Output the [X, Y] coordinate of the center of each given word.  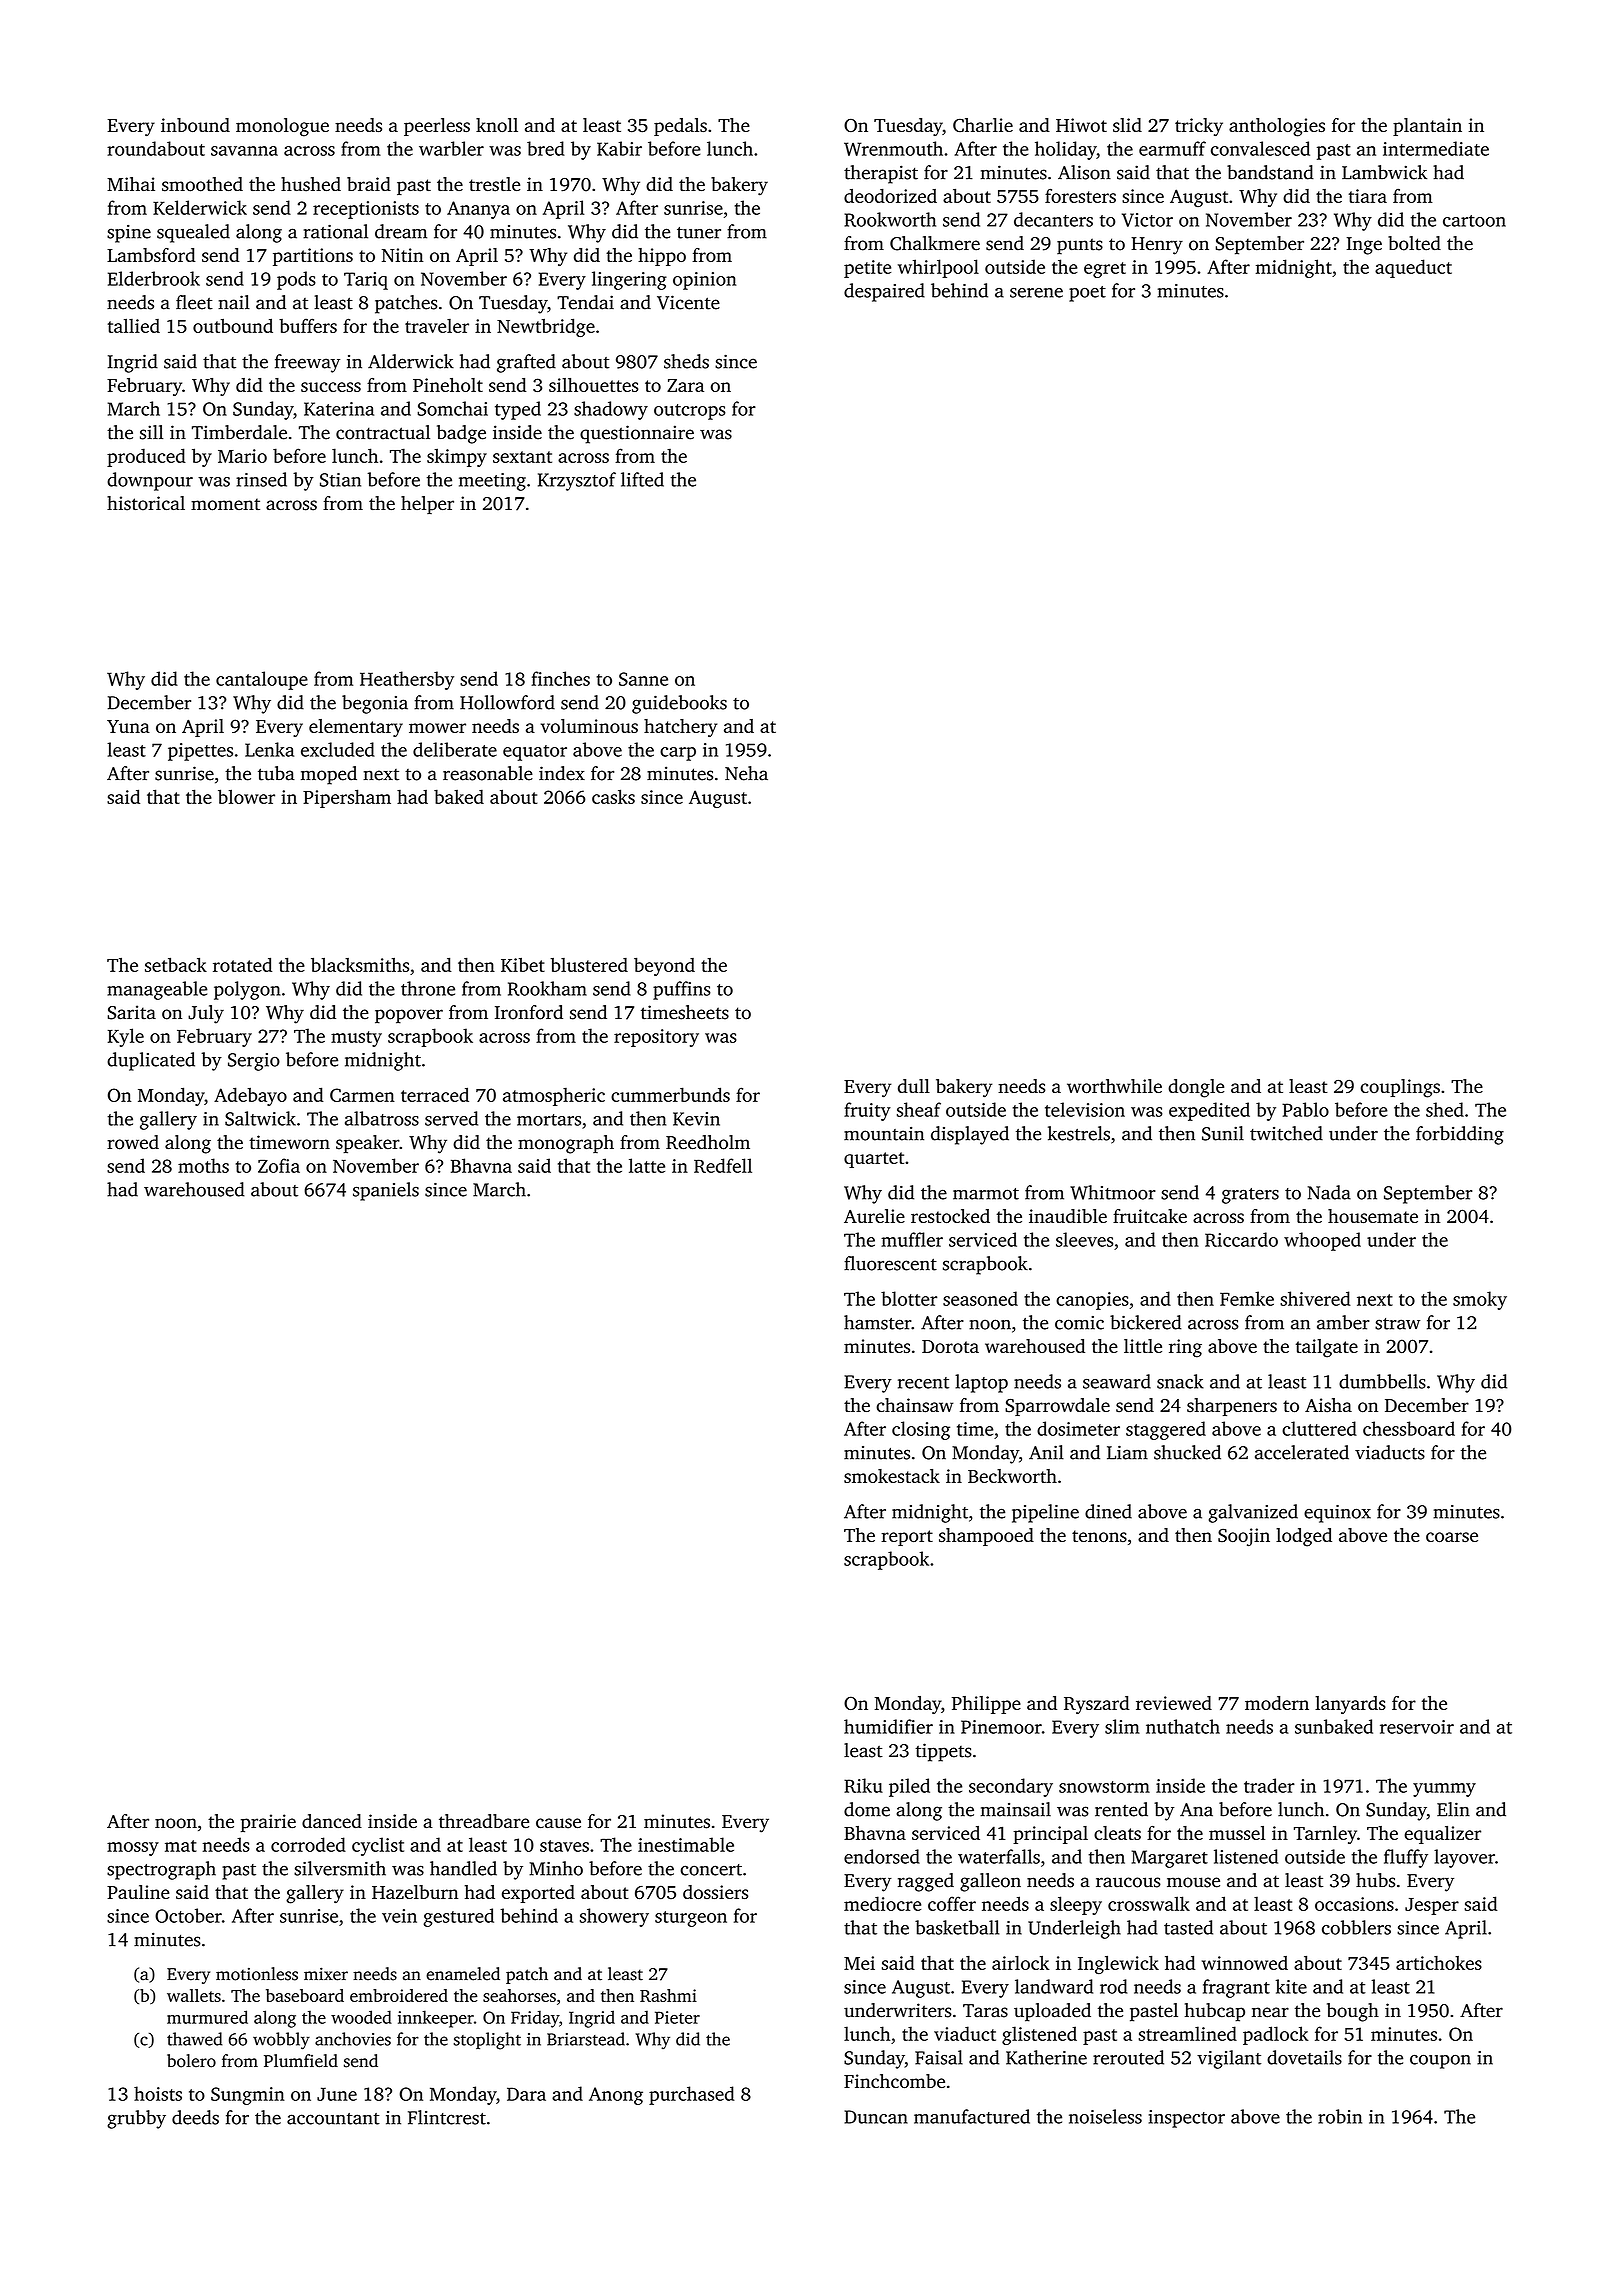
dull [914, 1086]
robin [1340, 2116]
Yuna [128, 726]
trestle [494, 184]
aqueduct [1413, 268]
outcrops [690, 412]
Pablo [1305, 1109]
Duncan [876, 2117]
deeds [195, 2117]
